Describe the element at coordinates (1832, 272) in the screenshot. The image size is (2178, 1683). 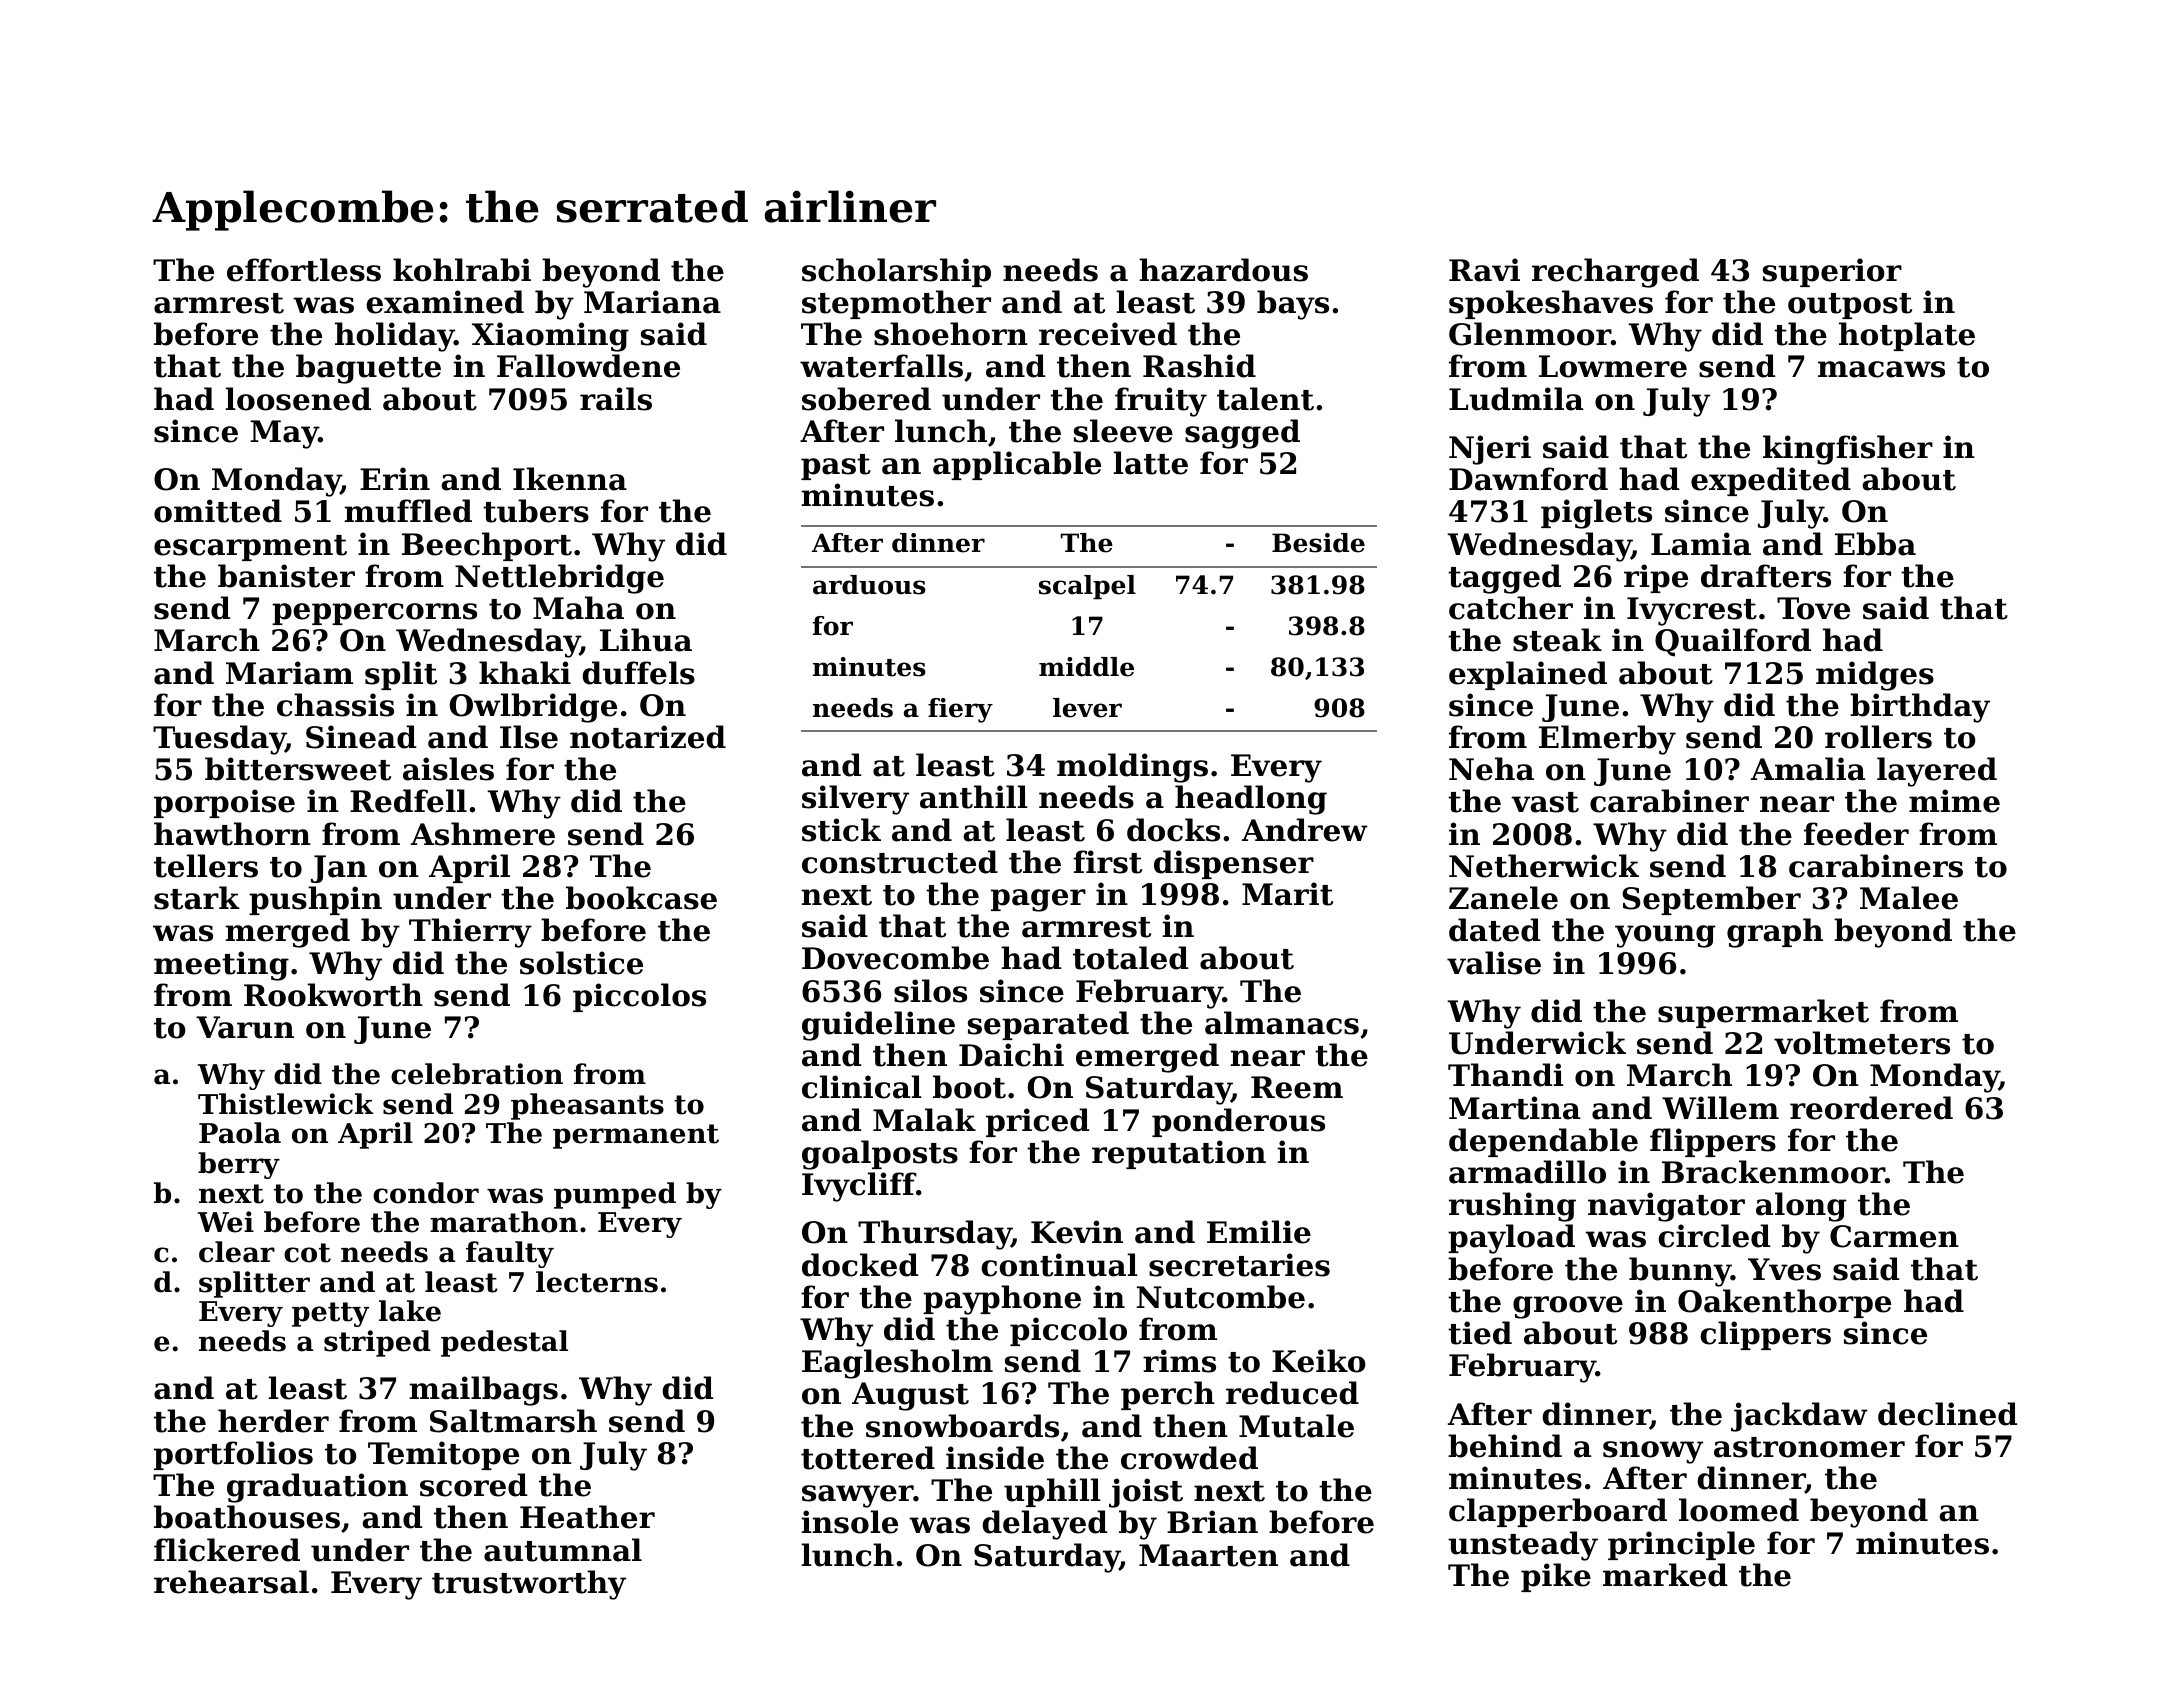
I see `superior` at that location.
